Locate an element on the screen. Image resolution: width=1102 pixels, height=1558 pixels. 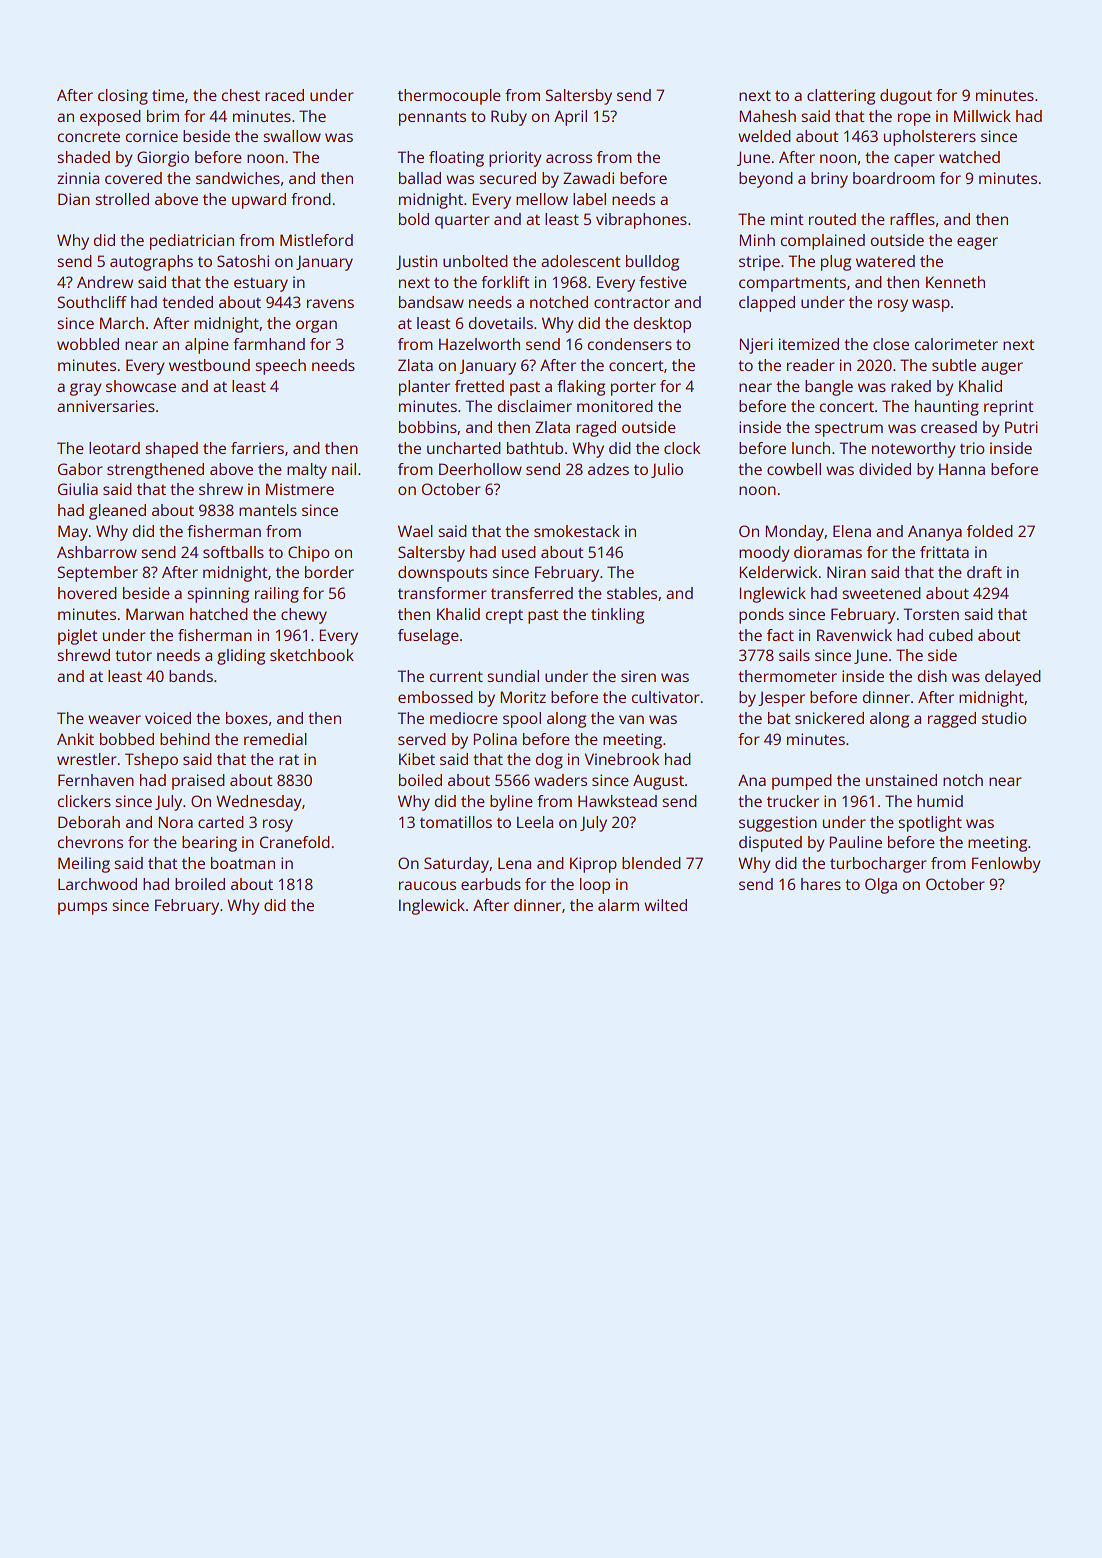
dugout is located at coordinates (906, 97).
